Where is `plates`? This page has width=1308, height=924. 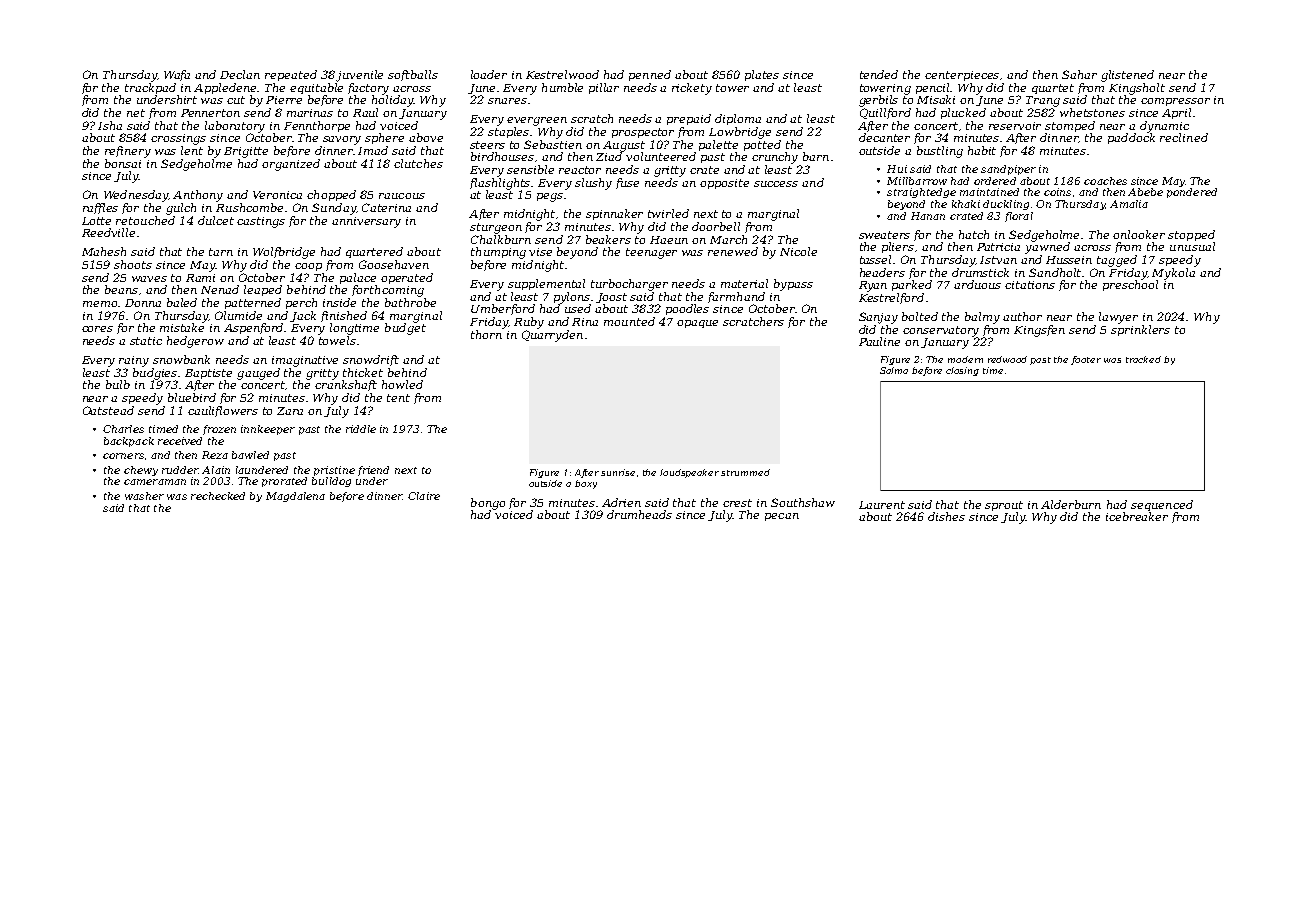
plates is located at coordinates (762, 75).
